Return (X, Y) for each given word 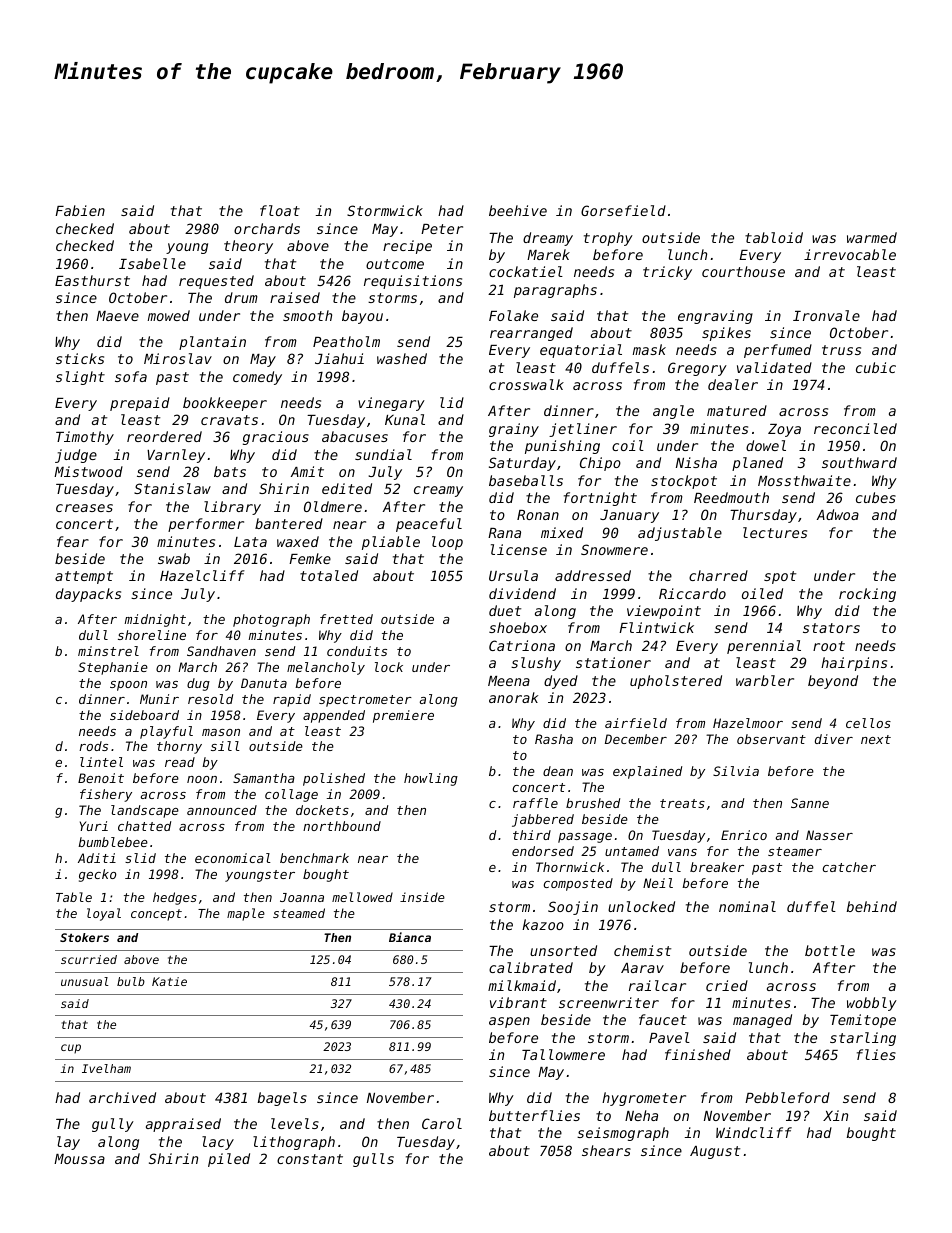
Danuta (264, 683)
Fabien (80, 210)
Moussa (79, 1159)
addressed (593, 575)
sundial (383, 454)
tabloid (774, 237)
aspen (509, 1022)
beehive (518, 210)
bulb (131, 981)
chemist (642, 950)
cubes (876, 497)
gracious (276, 438)
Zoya (784, 430)
